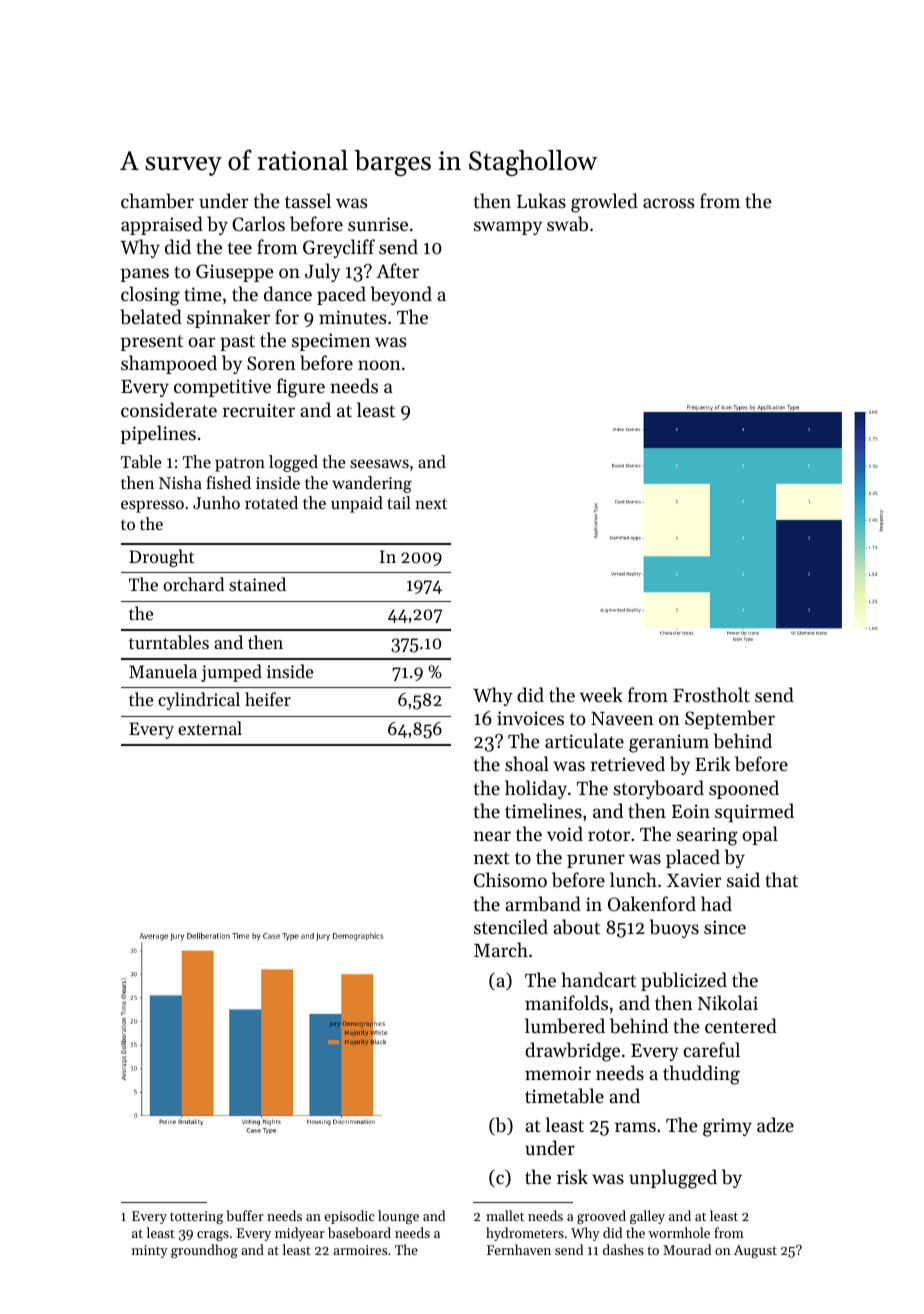 The image size is (924, 1314). Describe the element at coordinates (228, 482) in the document. I see `fished` at that location.
